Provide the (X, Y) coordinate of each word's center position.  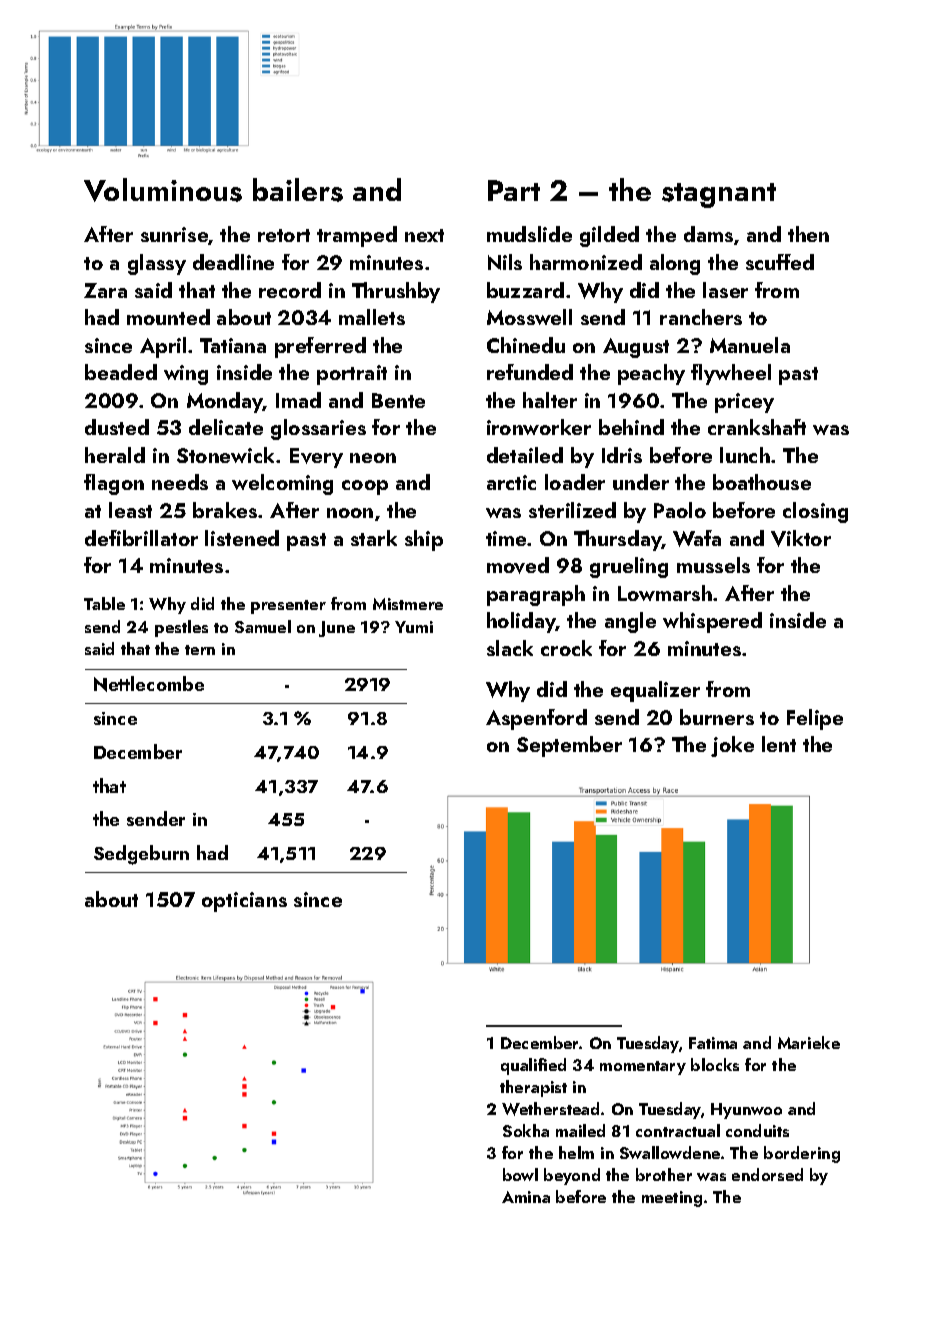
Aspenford (536, 719)
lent (779, 744)
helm (576, 1152)
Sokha (526, 1130)
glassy (157, 264)
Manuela (750, 345)
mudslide (529, 234)
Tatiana (233, 345)
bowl (520, 1174)
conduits (757, 1130)
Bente (398, 400)
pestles (181, 628)
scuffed (780, 262)
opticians (244, 902)
